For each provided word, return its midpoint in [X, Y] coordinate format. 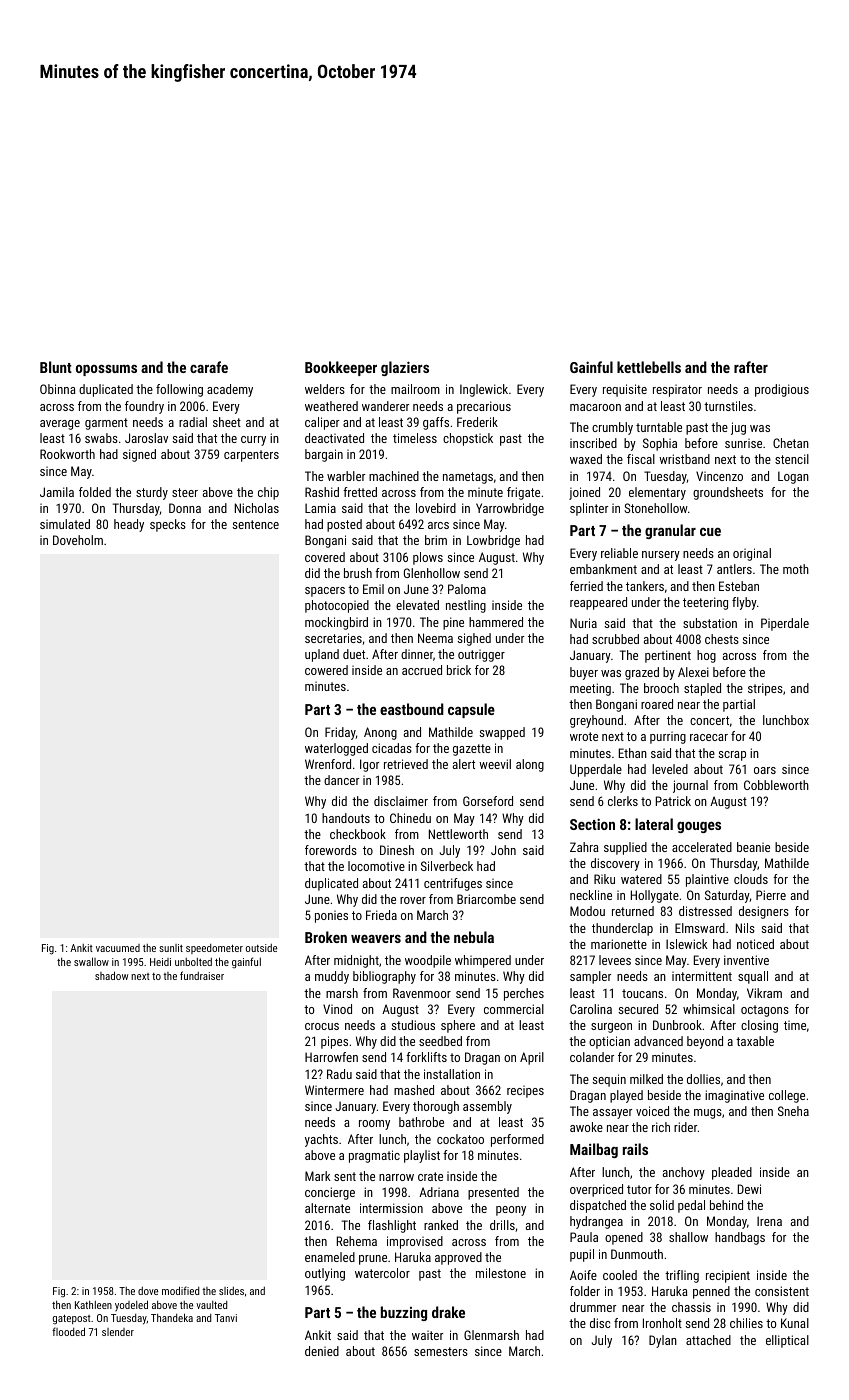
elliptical [787, 1341]
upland [322, 655]
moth [796, 569]
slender [118, 1332]
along [530, 765]
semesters [441, 1351]
